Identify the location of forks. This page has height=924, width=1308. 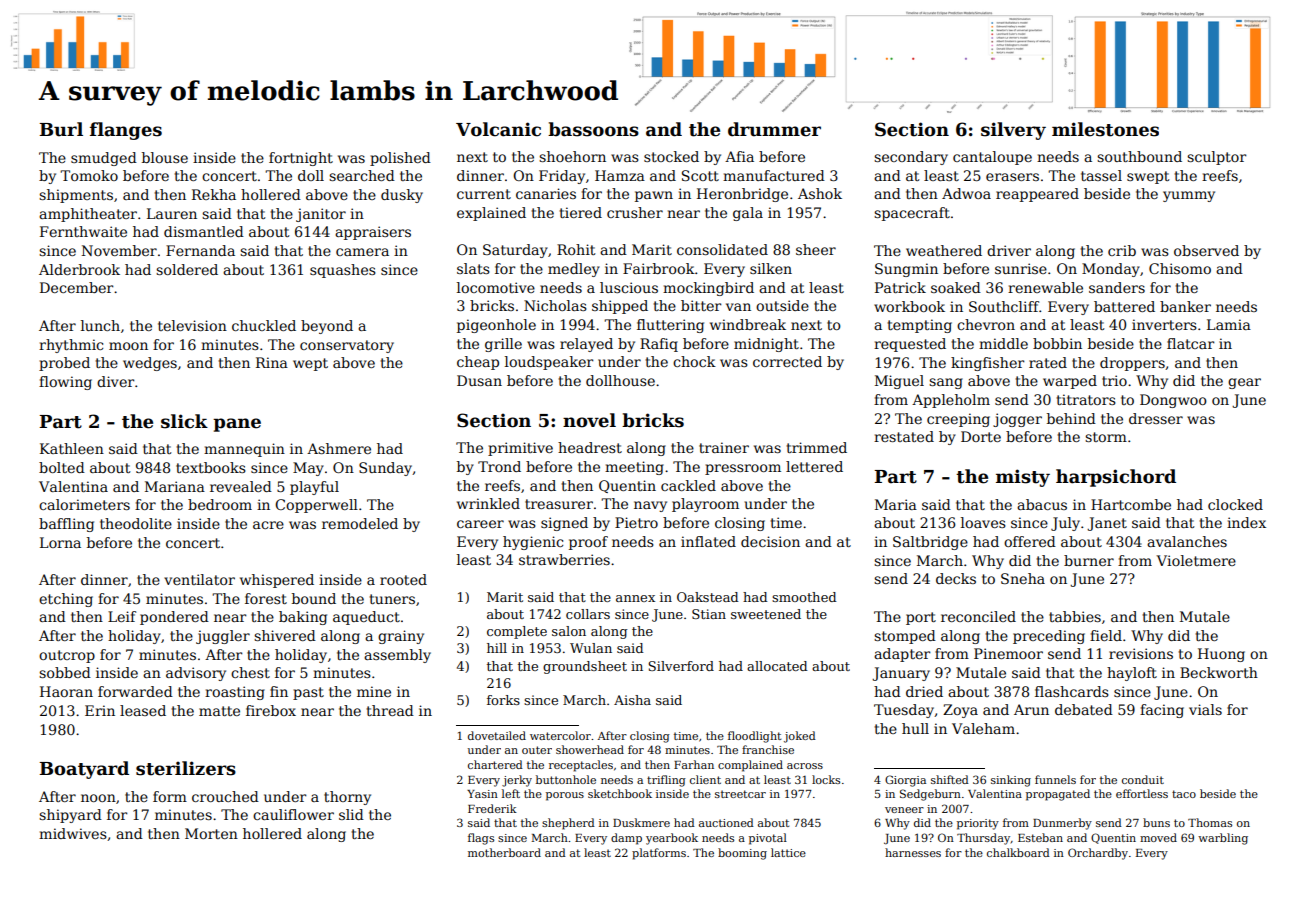
(503, 700).
